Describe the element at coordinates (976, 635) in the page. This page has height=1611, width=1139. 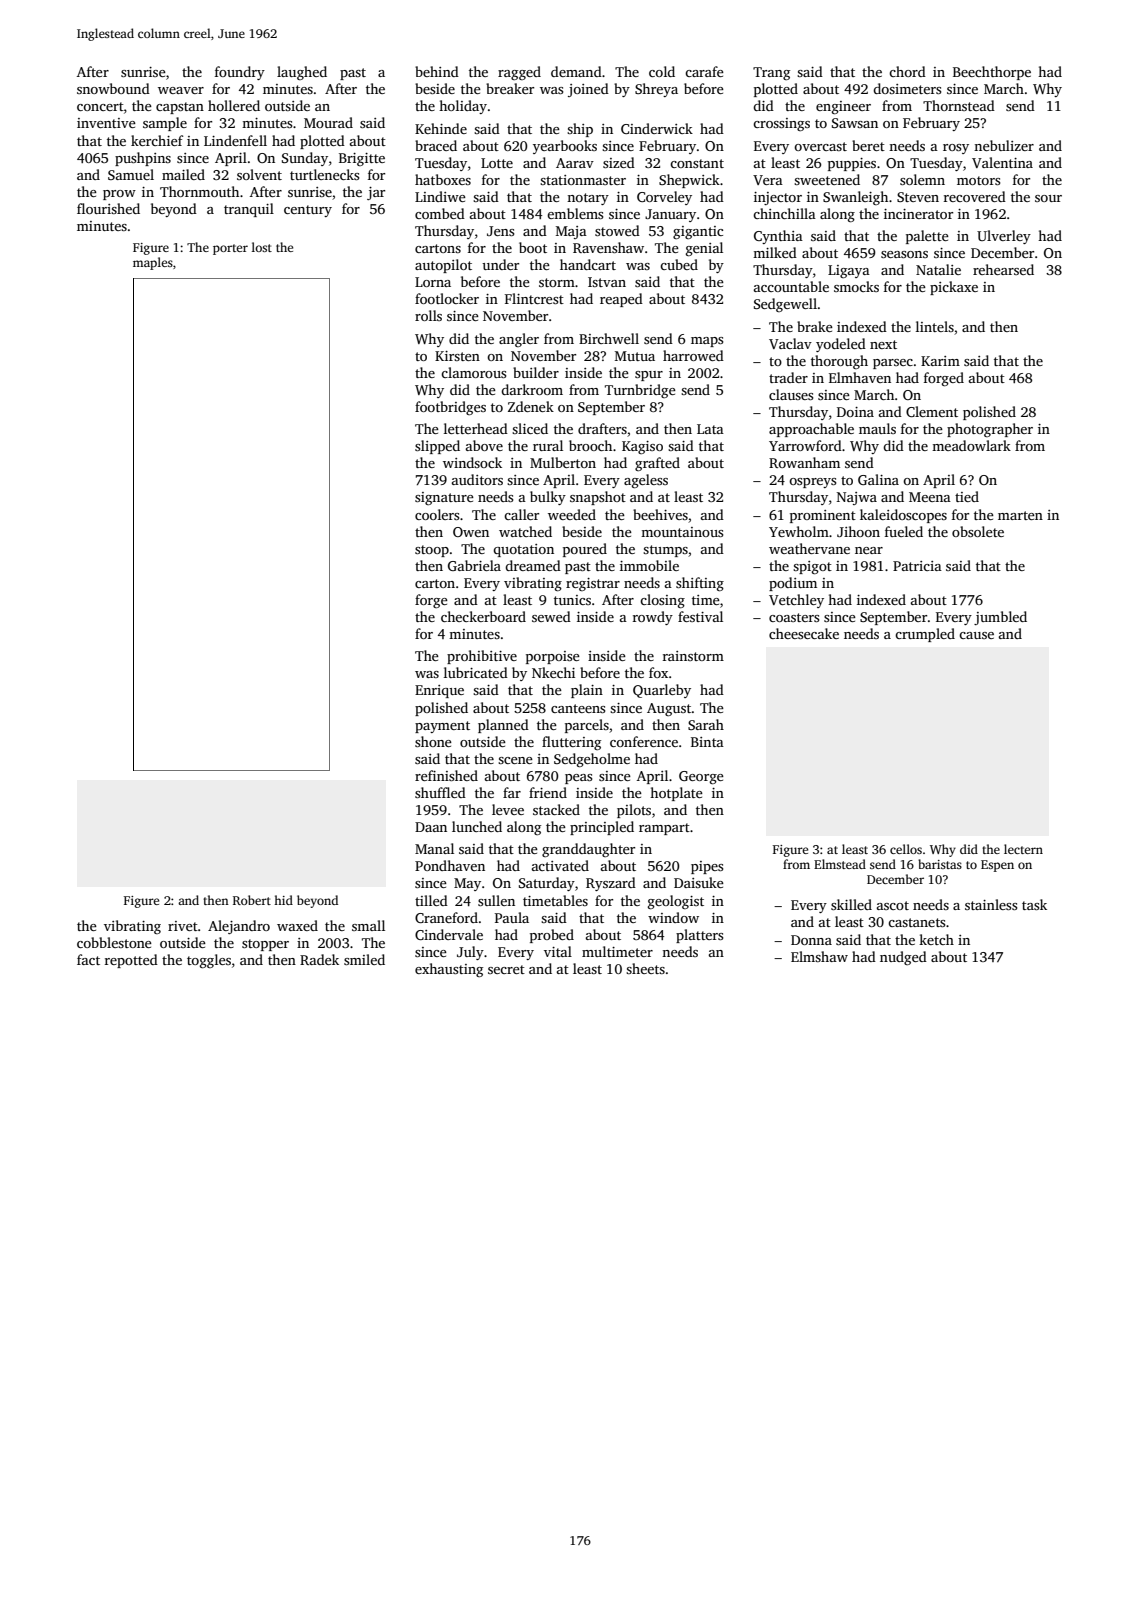
I see `cause` at that location.
